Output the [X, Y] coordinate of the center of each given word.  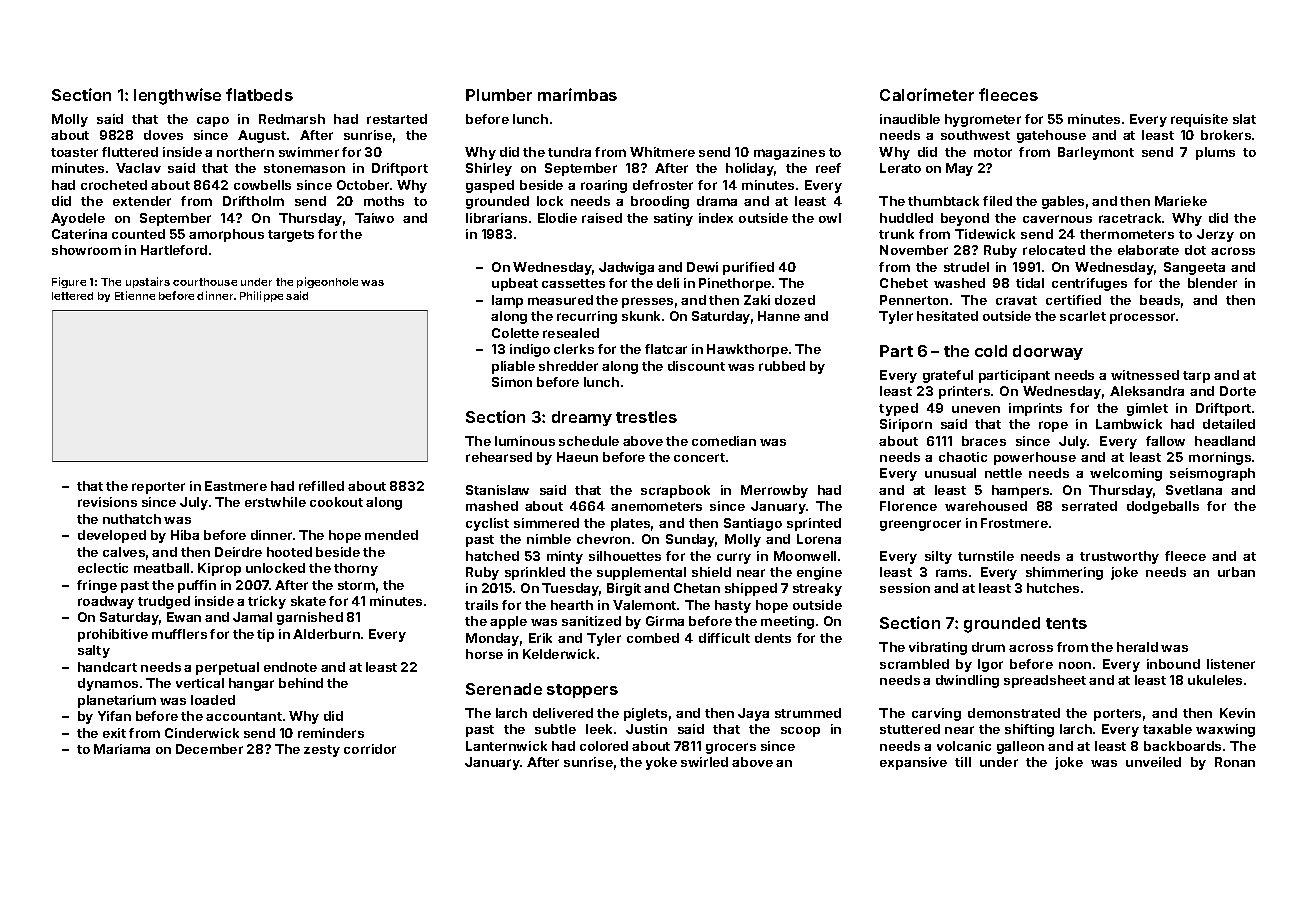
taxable [1167, 729]
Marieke [1181, 201]
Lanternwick [506, 746]
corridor [370, 749]
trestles [646, 417]
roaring [604, 186]
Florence [908, 506]
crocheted [114, 185]
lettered [72, 296]
